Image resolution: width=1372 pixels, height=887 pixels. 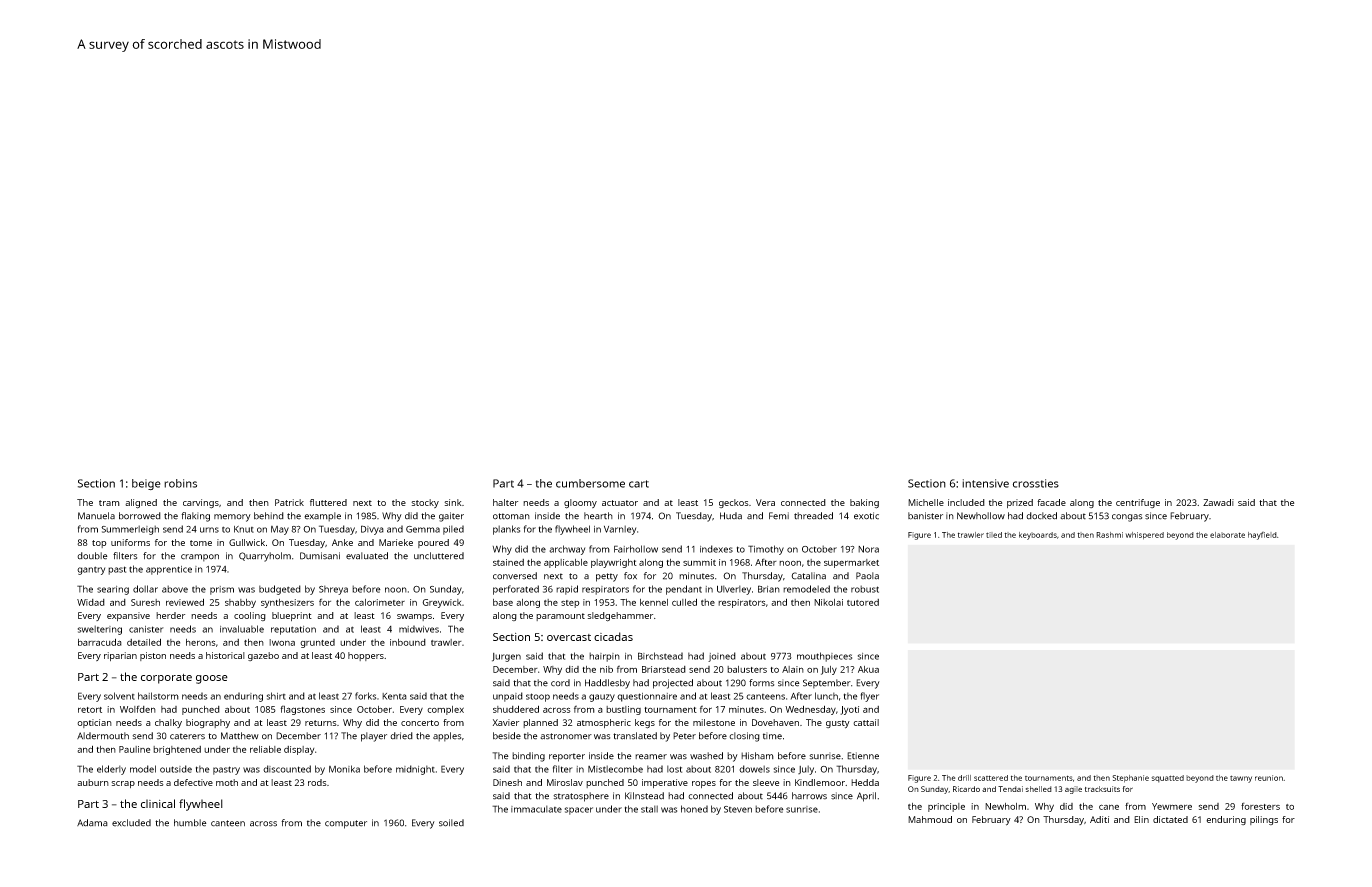 I want to click on Vera, so click(x=765, y=502).
